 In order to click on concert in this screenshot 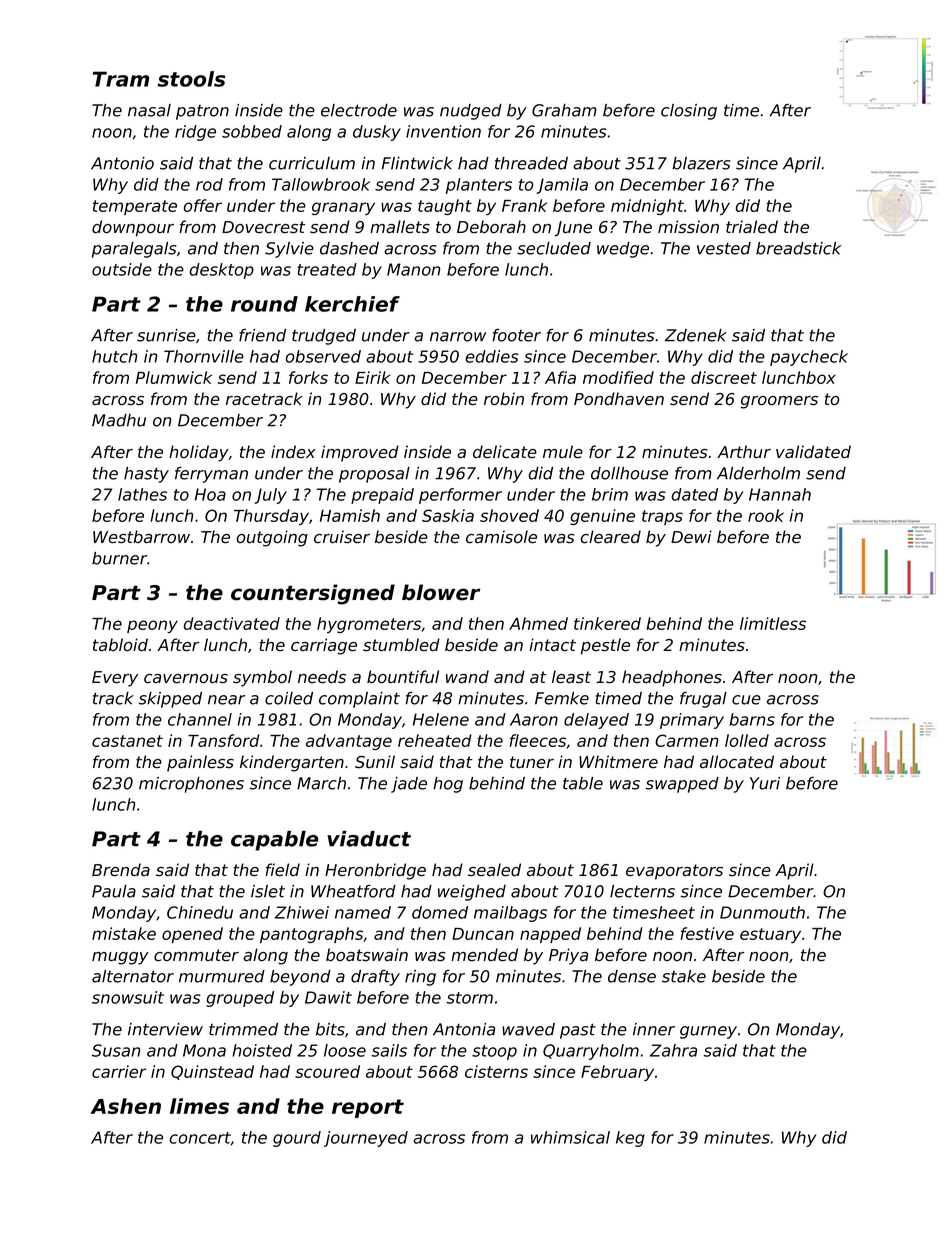, I will do `click(200, 1138)`.
